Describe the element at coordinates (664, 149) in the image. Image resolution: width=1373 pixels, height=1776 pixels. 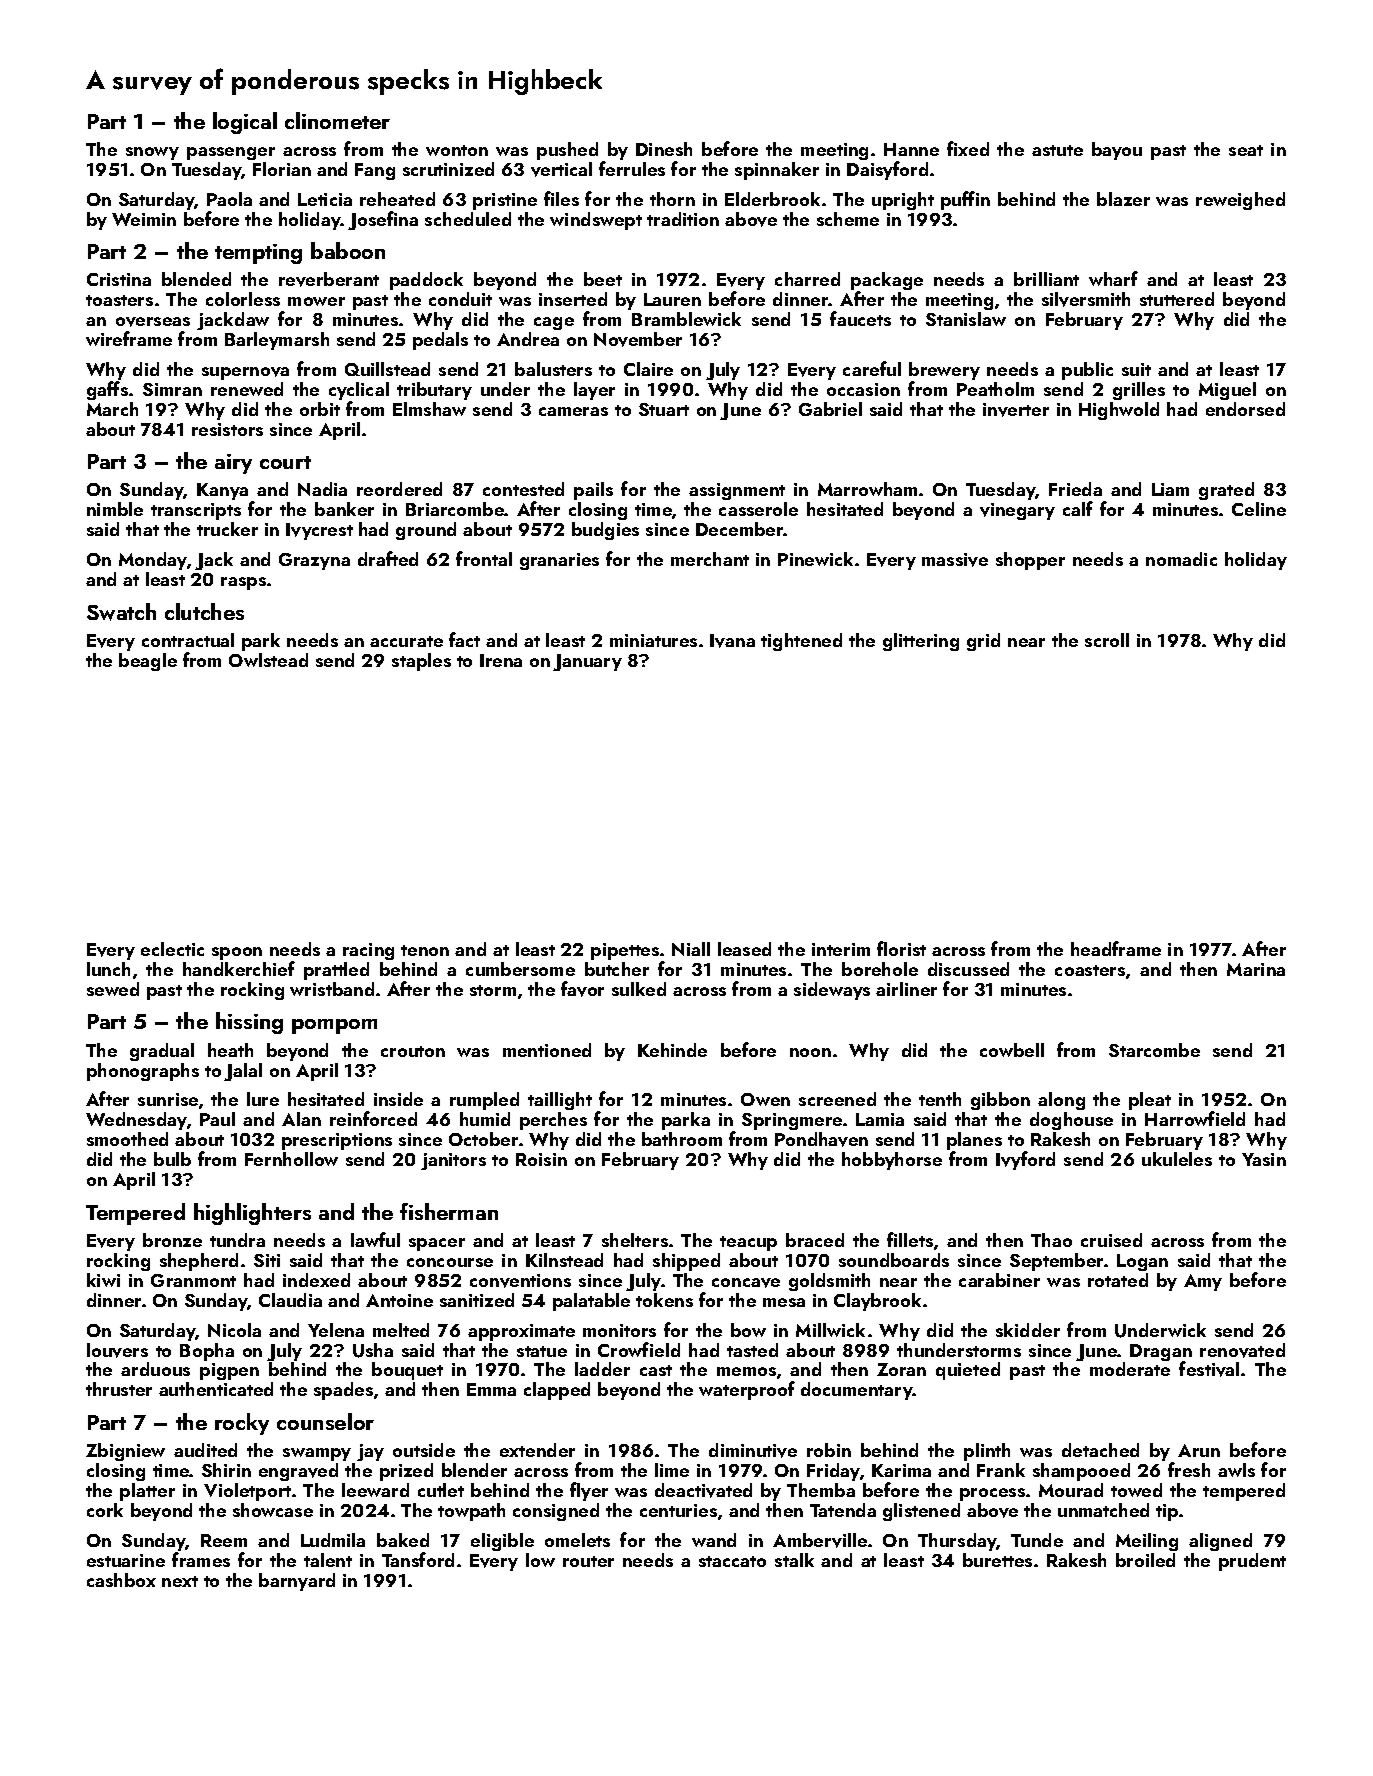
I see `Dinesh` at that location.
